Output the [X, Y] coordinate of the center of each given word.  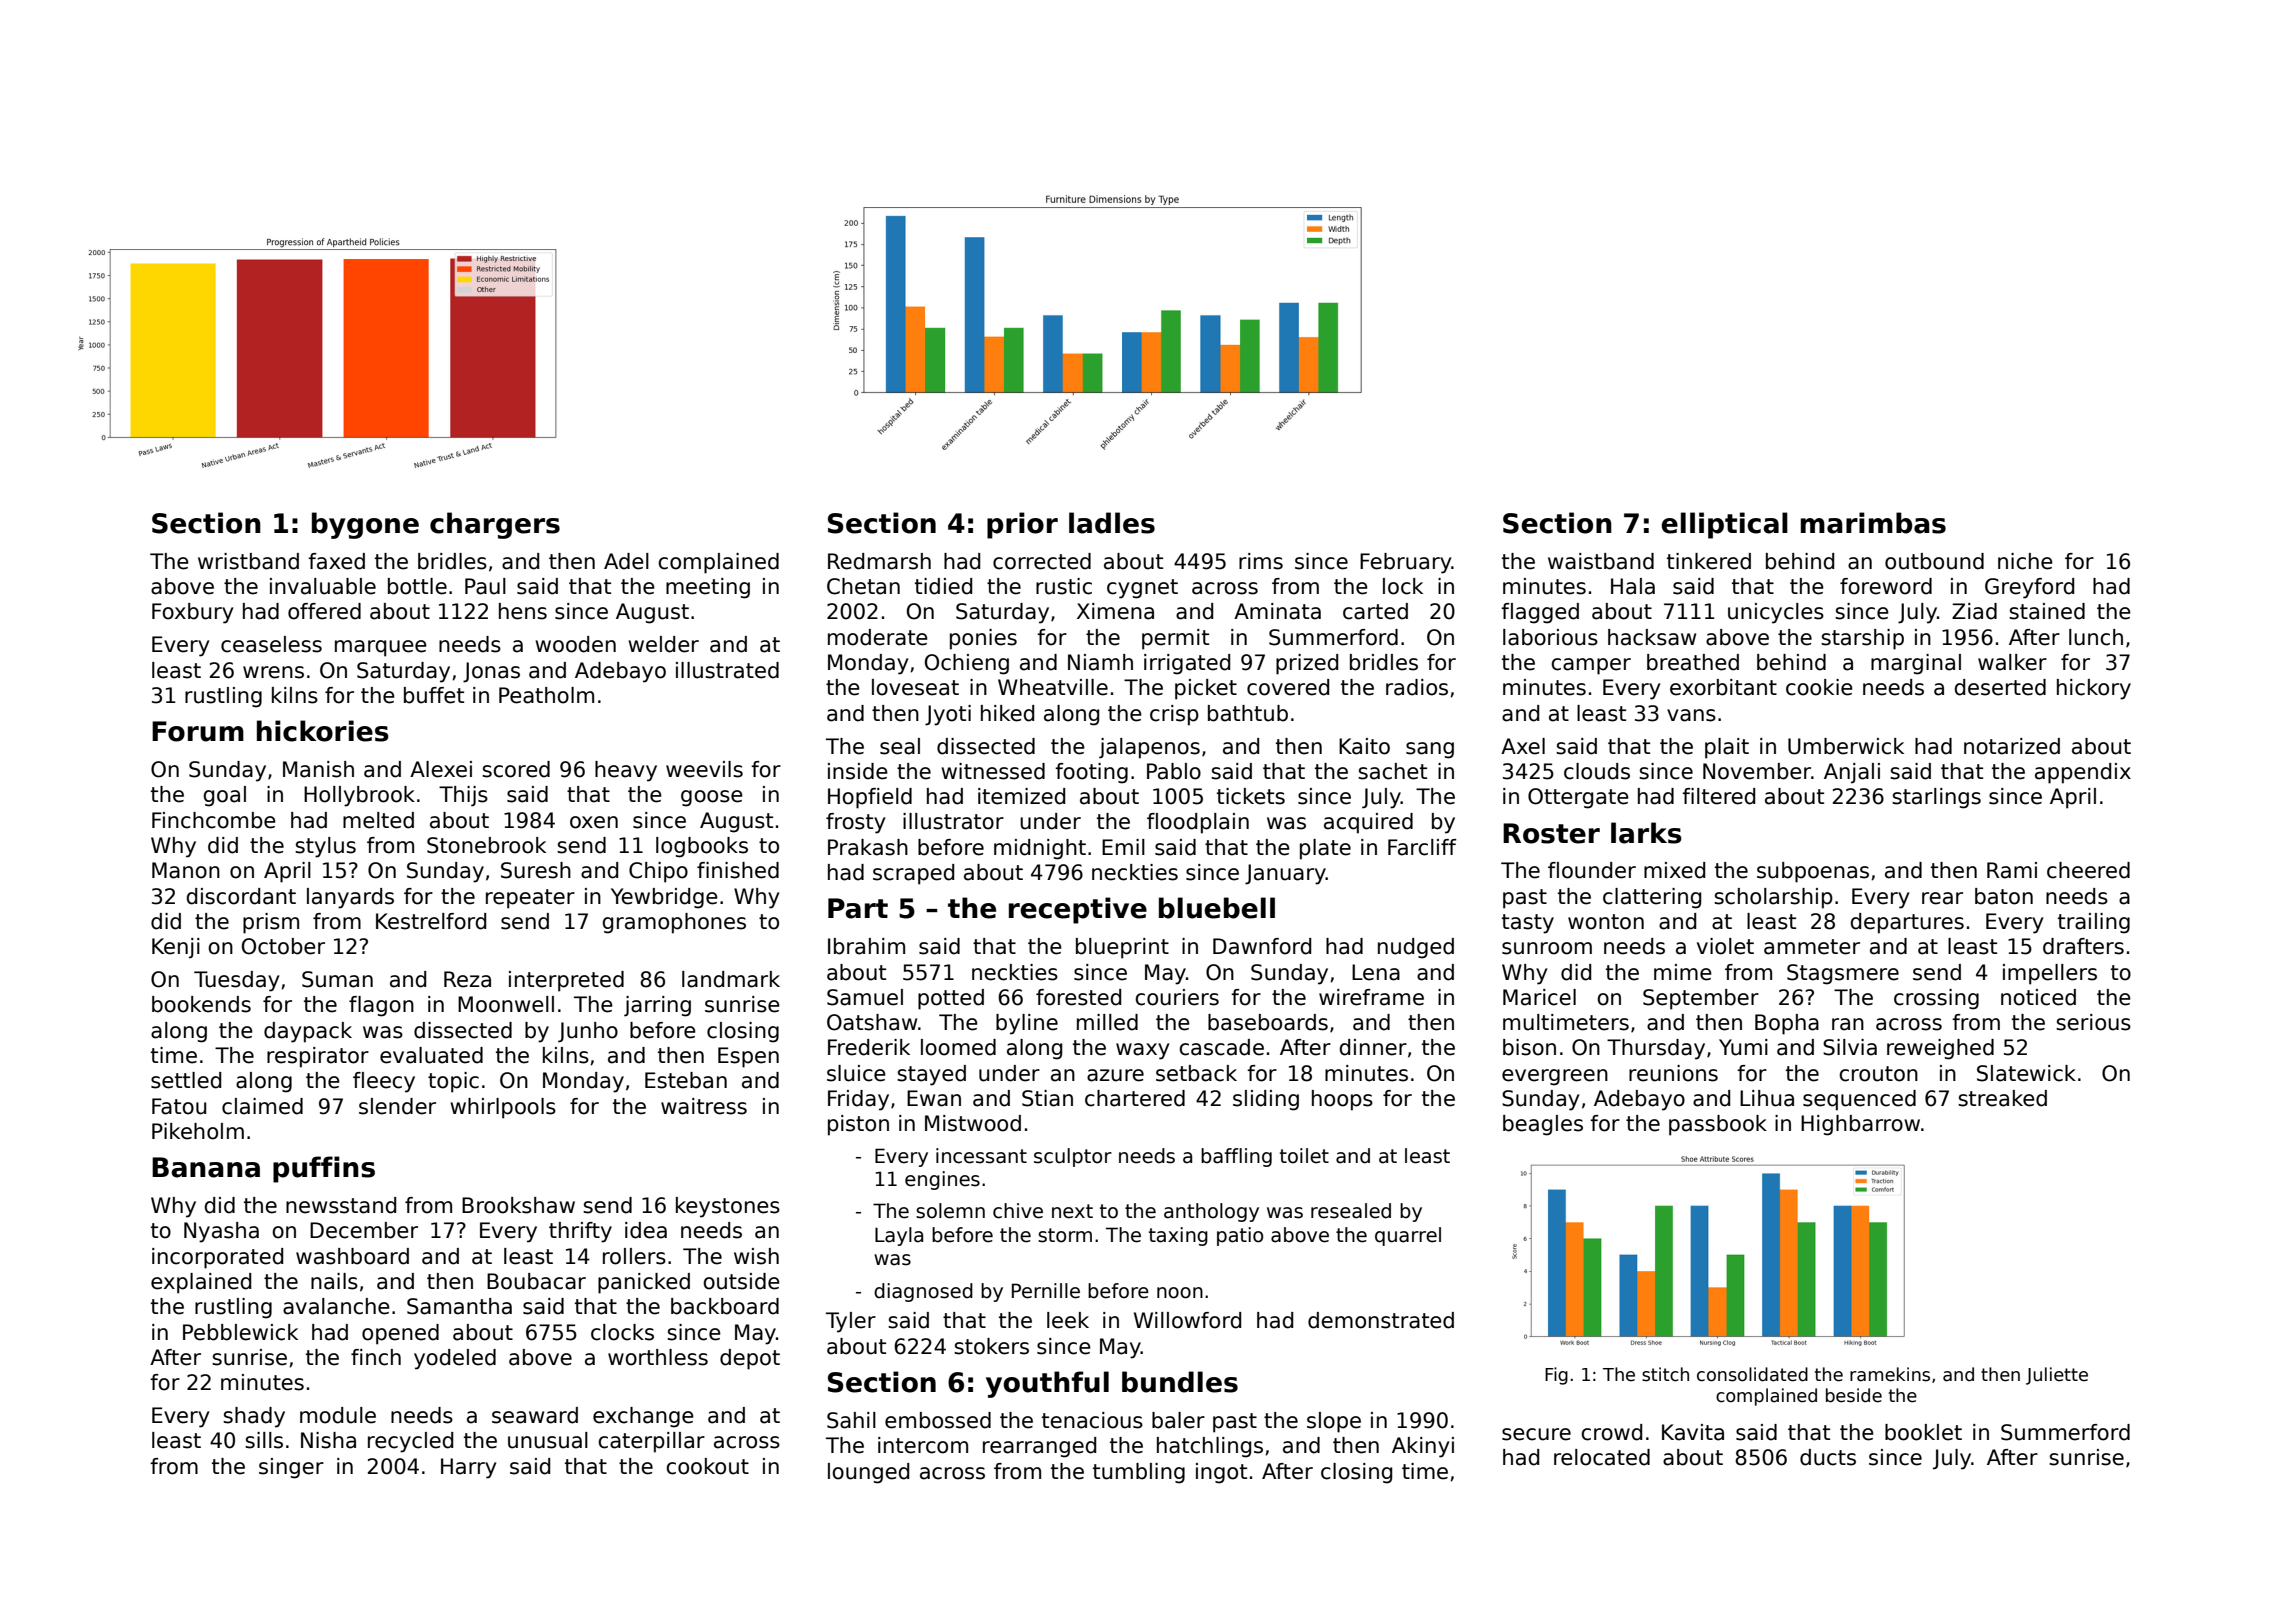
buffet [434, 695]
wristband [248, 561]
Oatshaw [872, 1022]
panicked [644, 1283]
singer [291, 1468]
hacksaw [1652, 637]
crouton [1878, 1074]
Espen [748, 1057]
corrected [1042, 561]
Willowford [1187, 1320]
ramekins [1890, 1374]
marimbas [1873, 523]
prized [1307, 664]
